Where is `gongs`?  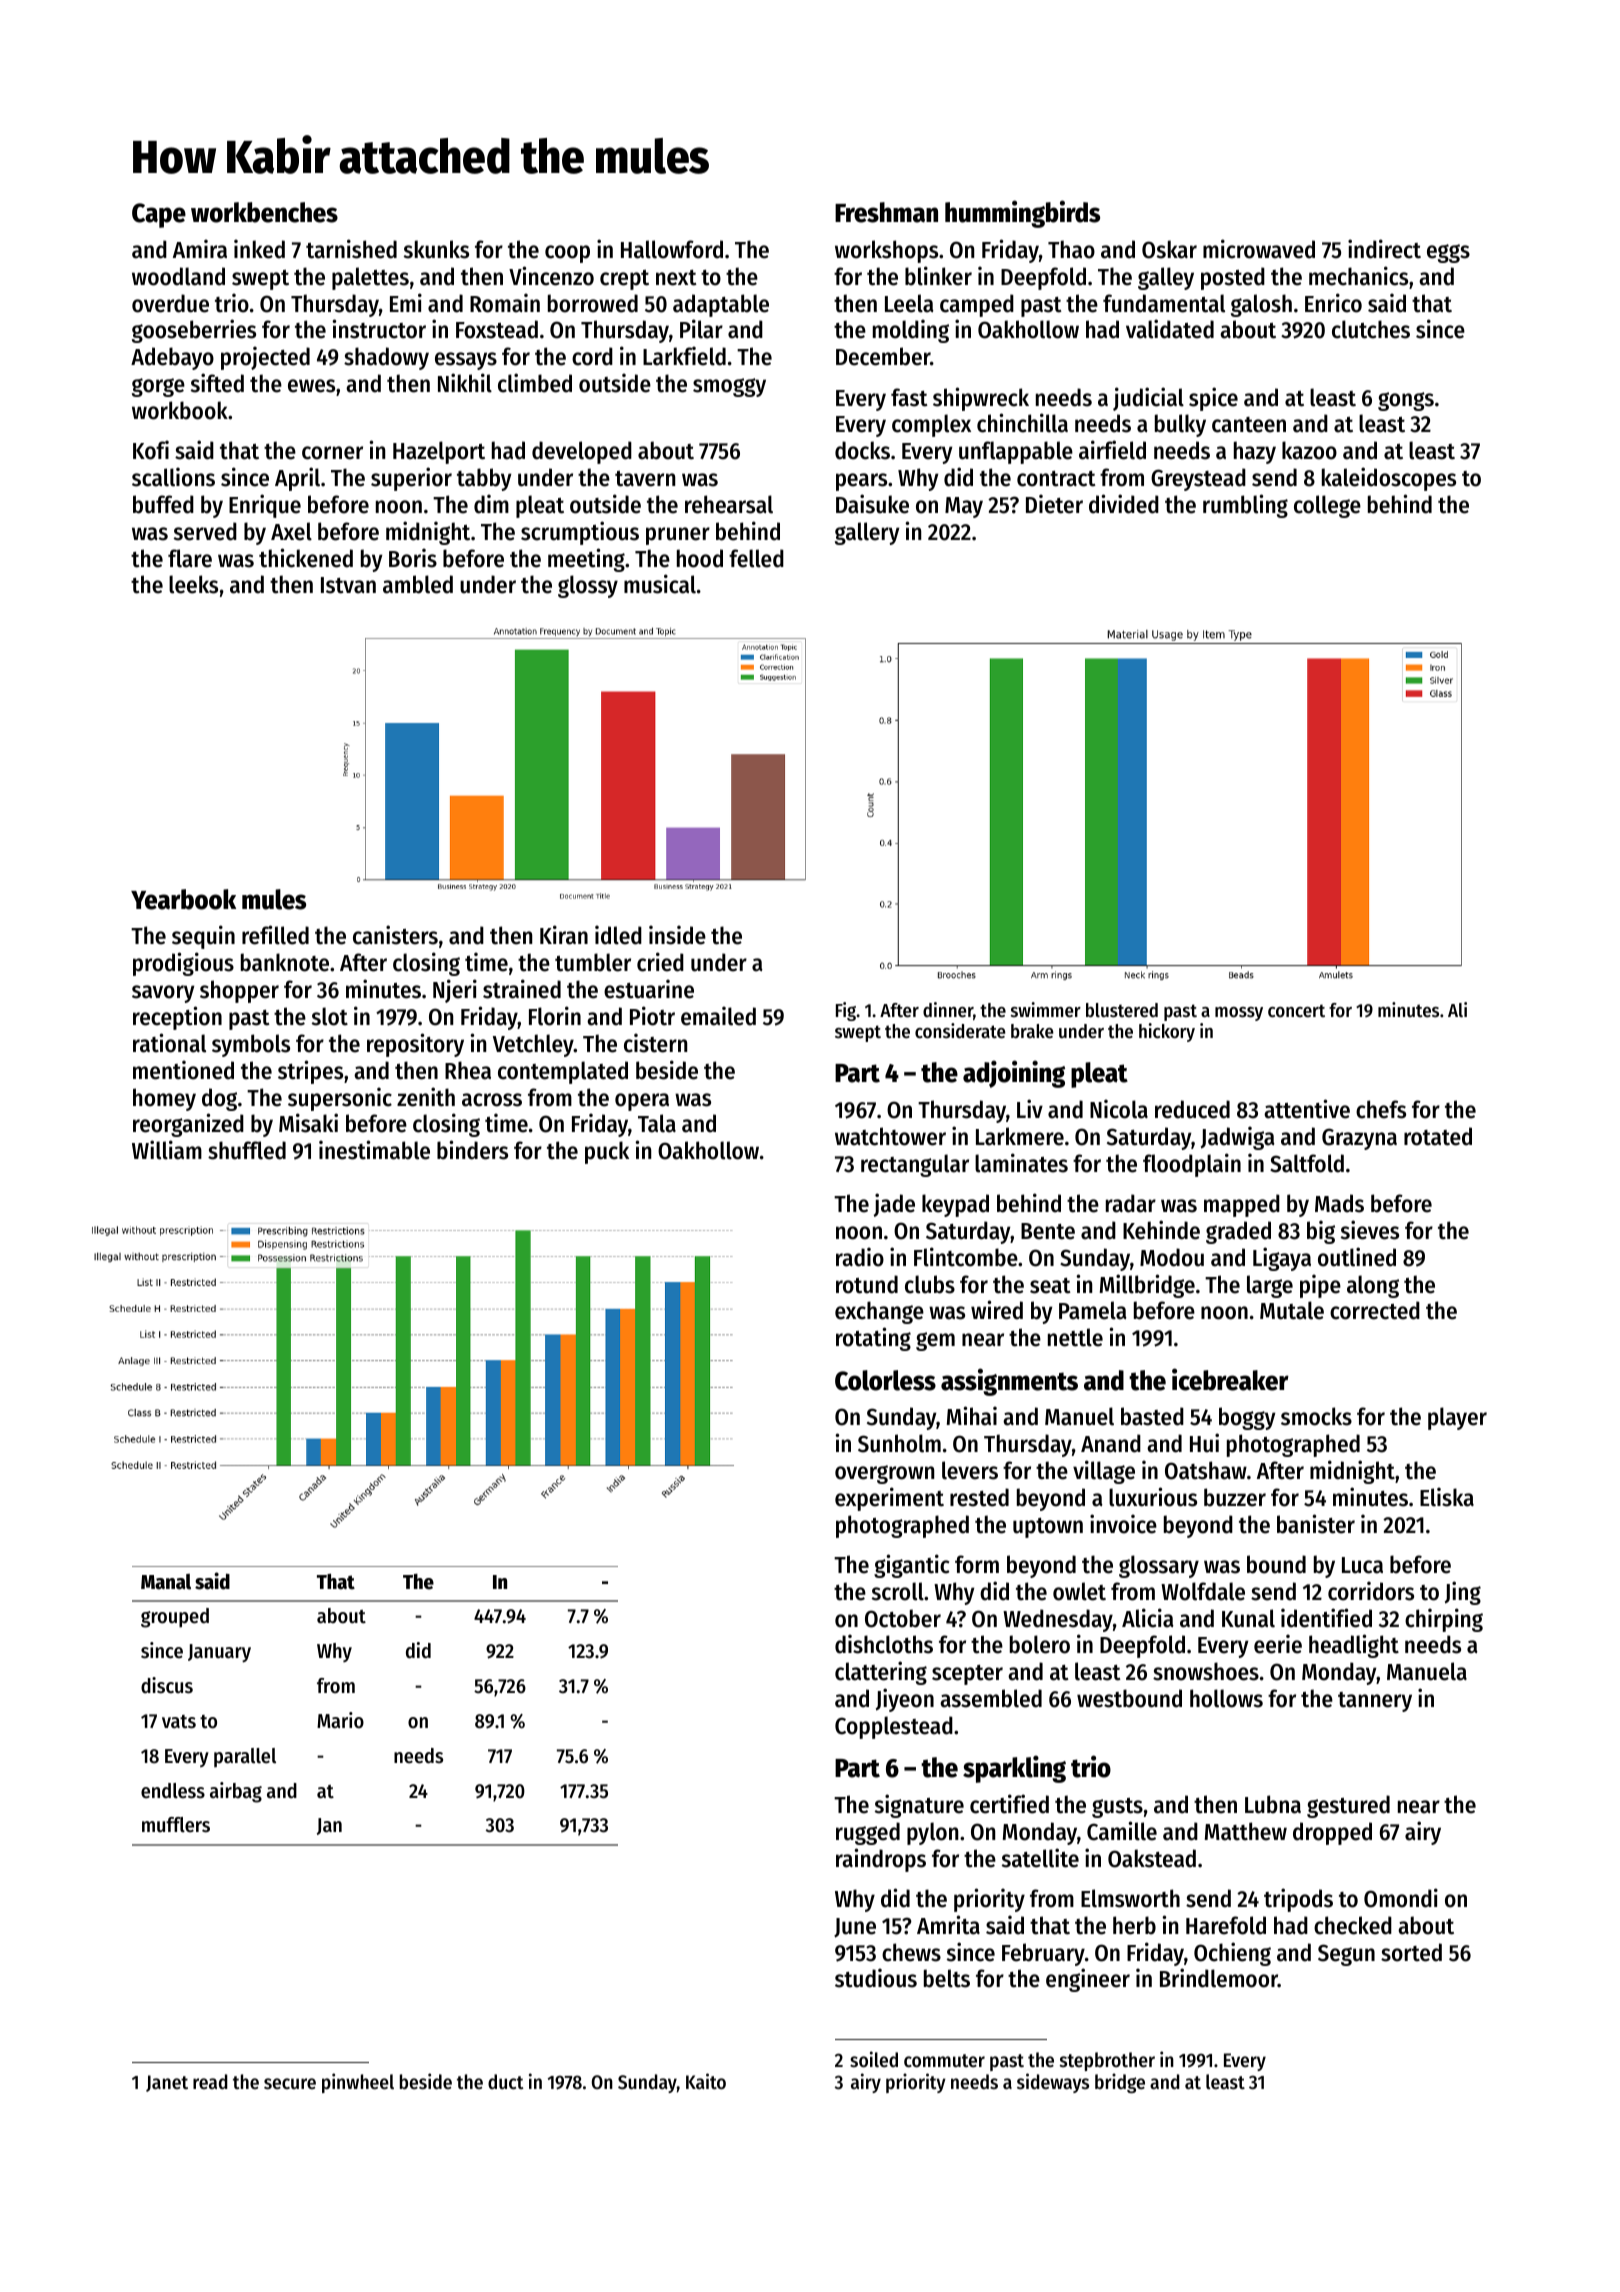 gongs is located at coordinates (1406, 401).
